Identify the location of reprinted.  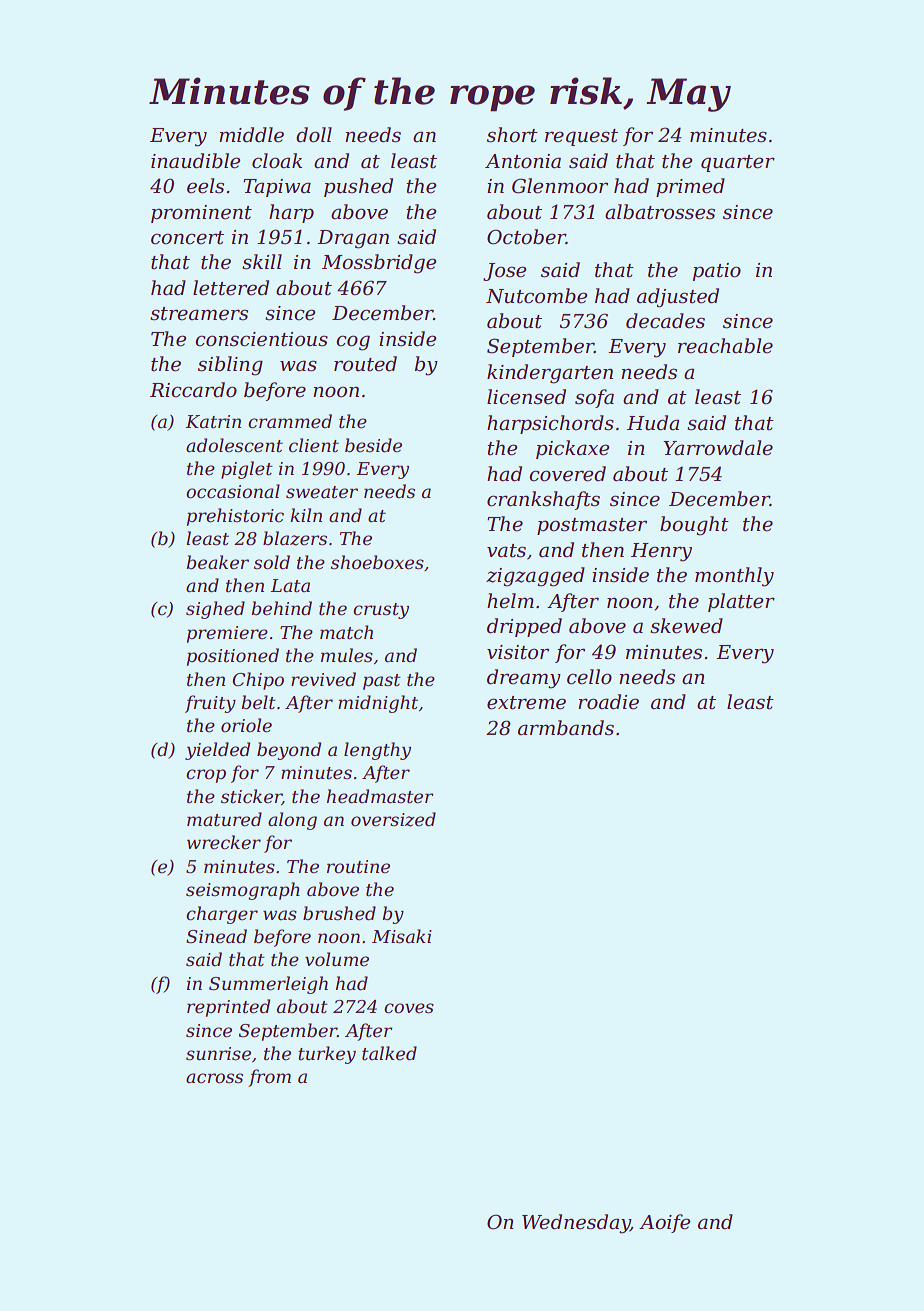
(228, 1008).
